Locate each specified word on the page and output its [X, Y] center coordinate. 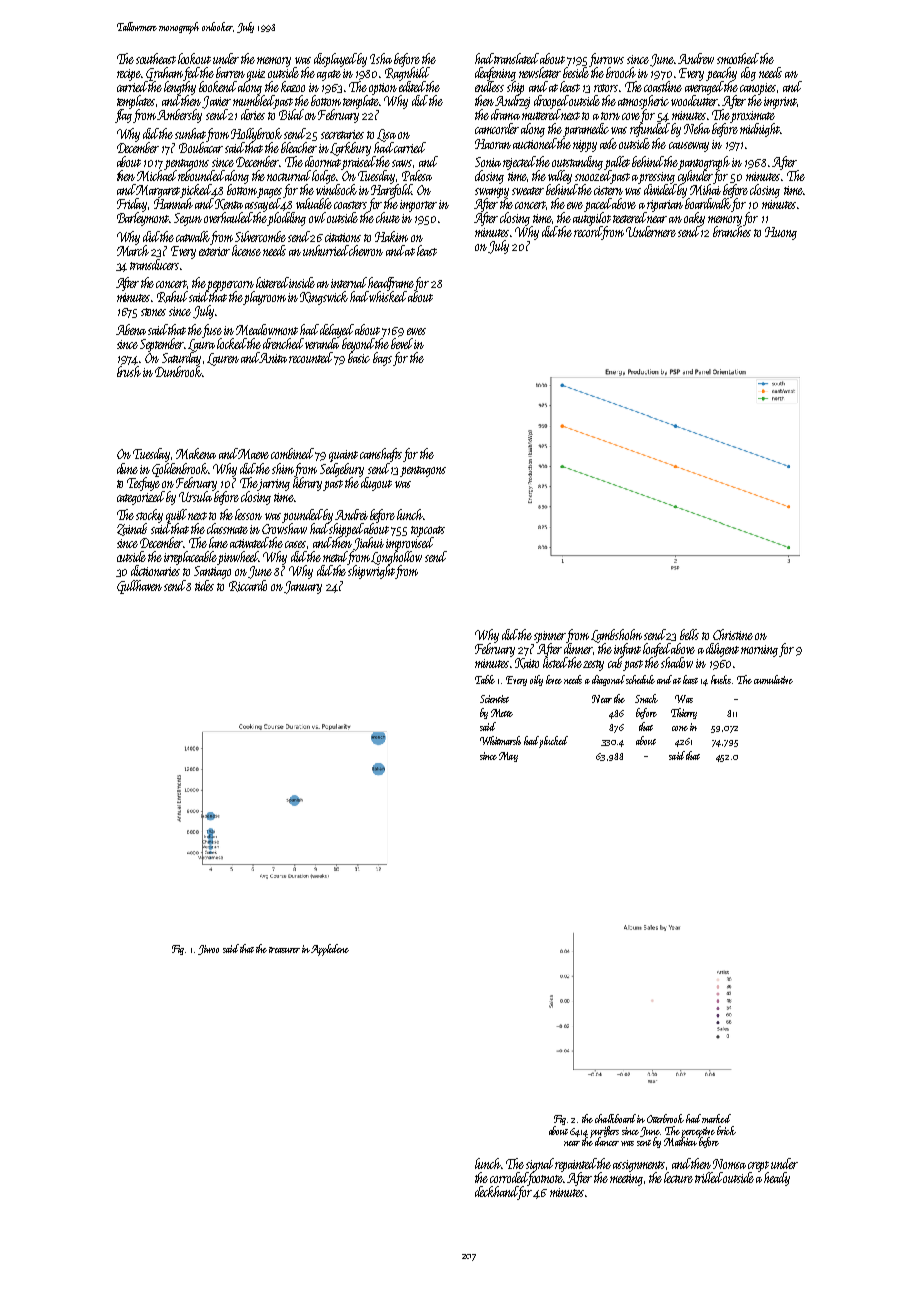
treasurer [284, 950]
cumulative [773, 679]
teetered [630, 217]
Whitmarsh [500, 740]
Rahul [172, 297]
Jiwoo [208, 950]
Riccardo [248, 586]
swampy [492, 193]
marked [716, 1118]
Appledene [330, 950]
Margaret [158, 191]
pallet [617, 163]
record [588, 233]
